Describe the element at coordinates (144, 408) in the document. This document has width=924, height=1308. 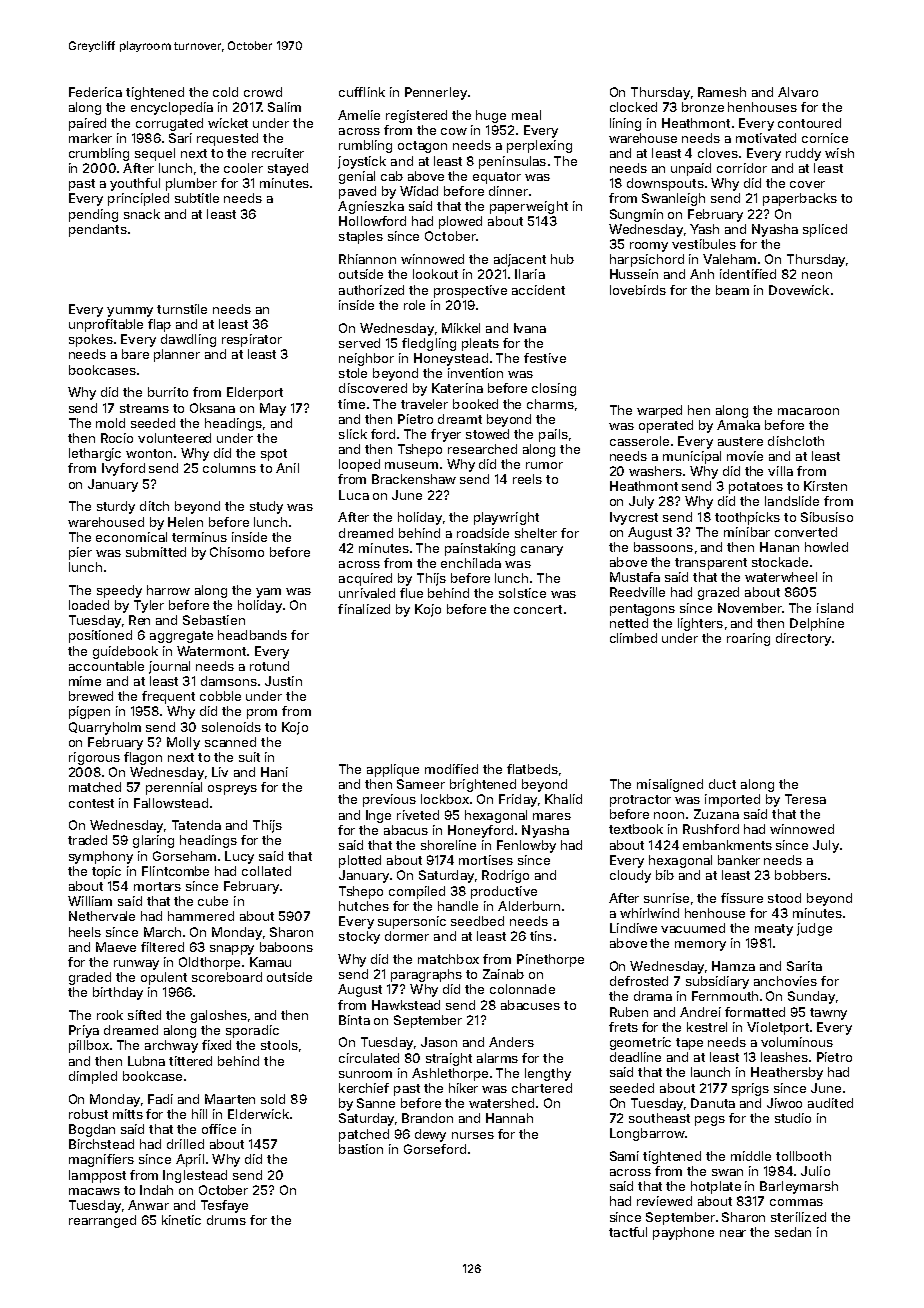
I see `streams` at that location.
